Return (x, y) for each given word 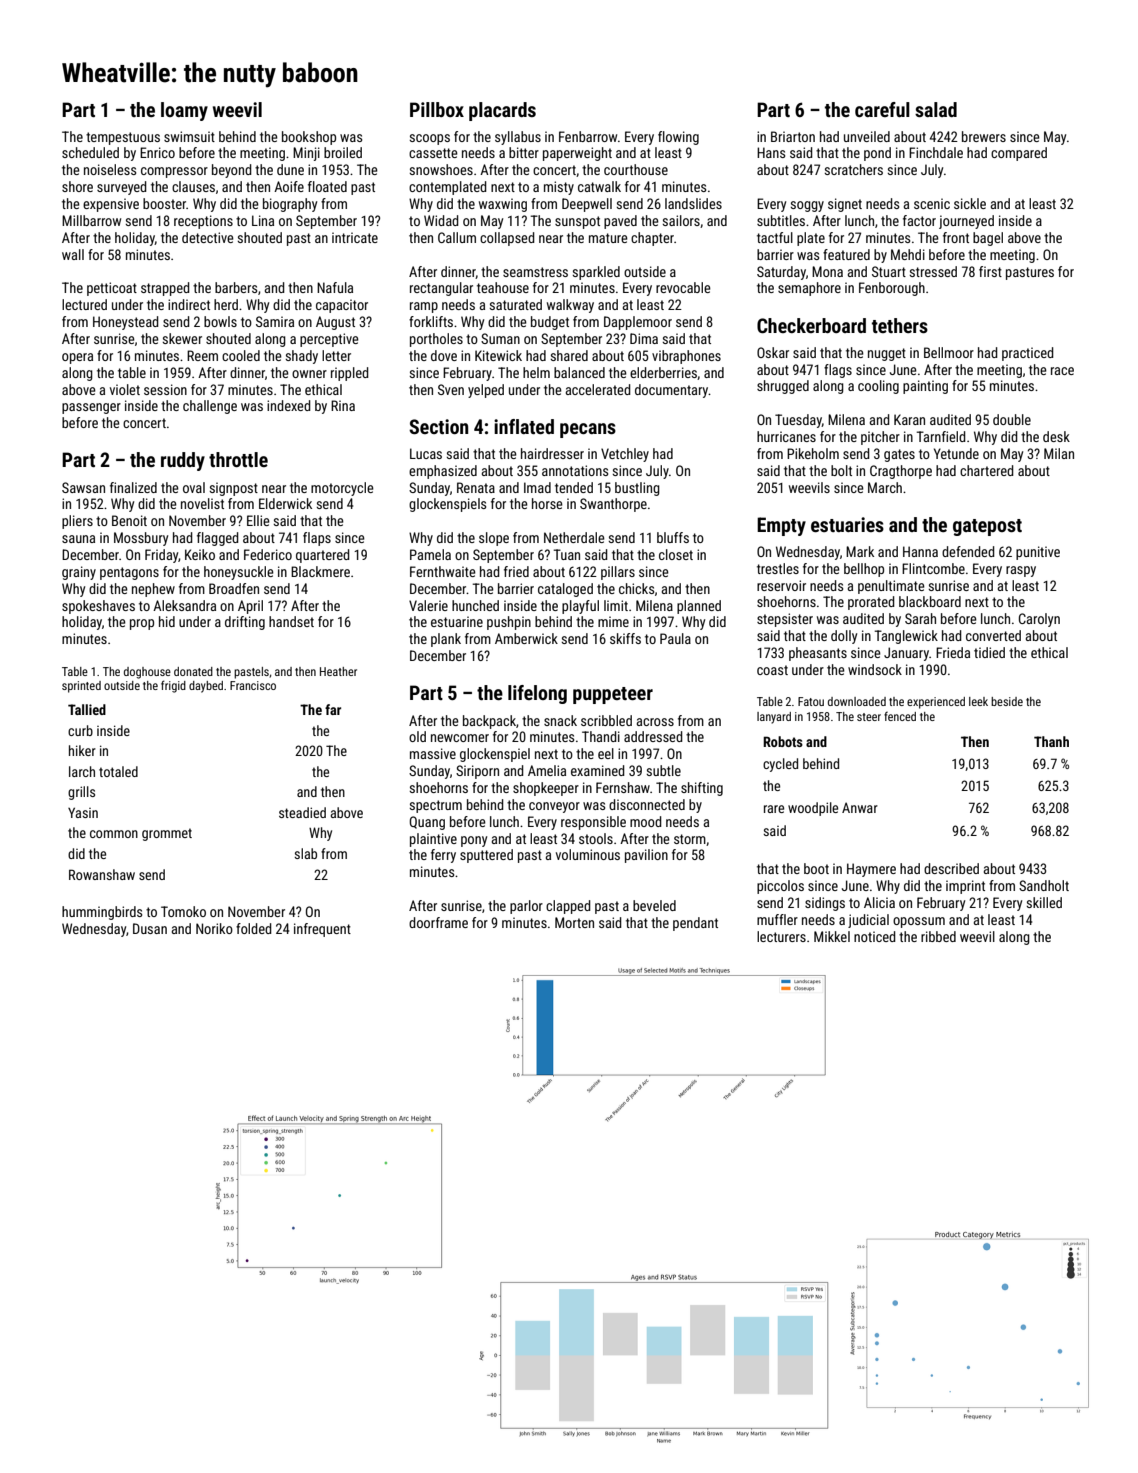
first (990, 271)
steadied (302, 812)
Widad (441, 220)
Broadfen (234, 588)
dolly (844, 637)
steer (869, 717)
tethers (900, 325)
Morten (574, 922)
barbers (236, 287)
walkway (570, 306)
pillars (618, 573)
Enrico (157, 152)
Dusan (150, 928)
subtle (663, 770)
